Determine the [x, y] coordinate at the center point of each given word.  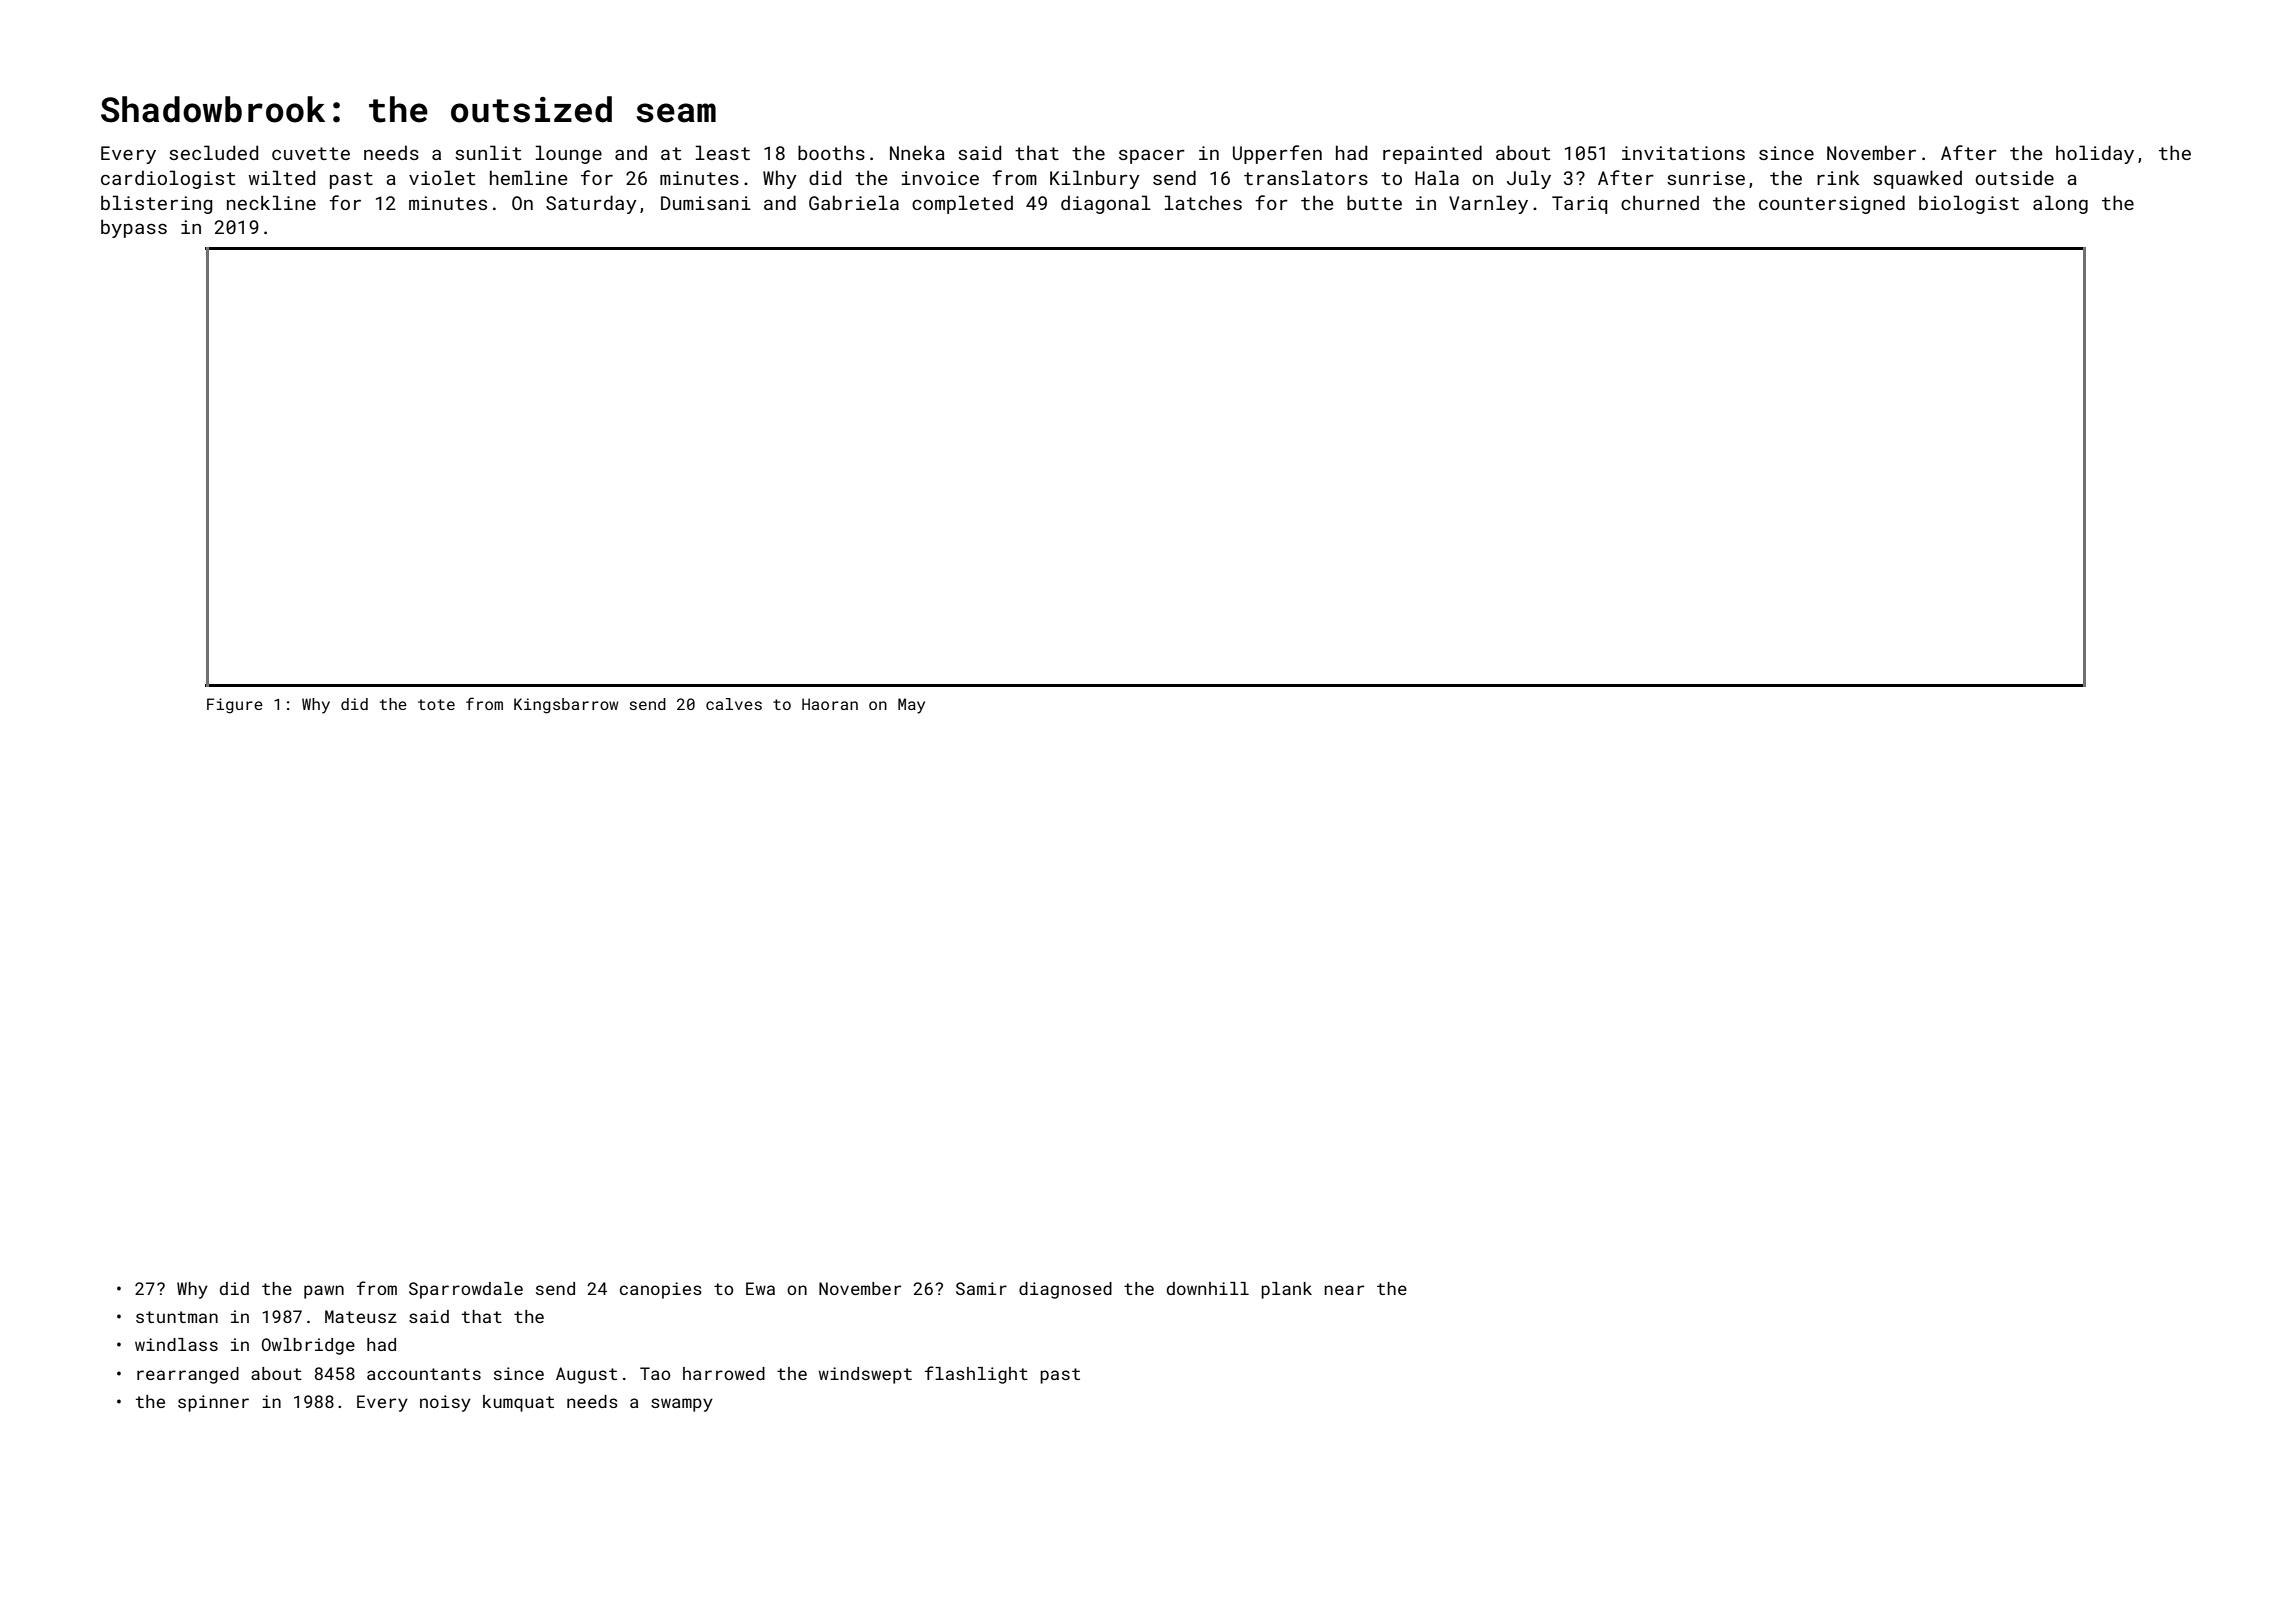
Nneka [917, 152]
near [1344, 1290]
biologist [1969, 204]
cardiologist [168, 179]
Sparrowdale [466, 1290]
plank [1286, 1290]
